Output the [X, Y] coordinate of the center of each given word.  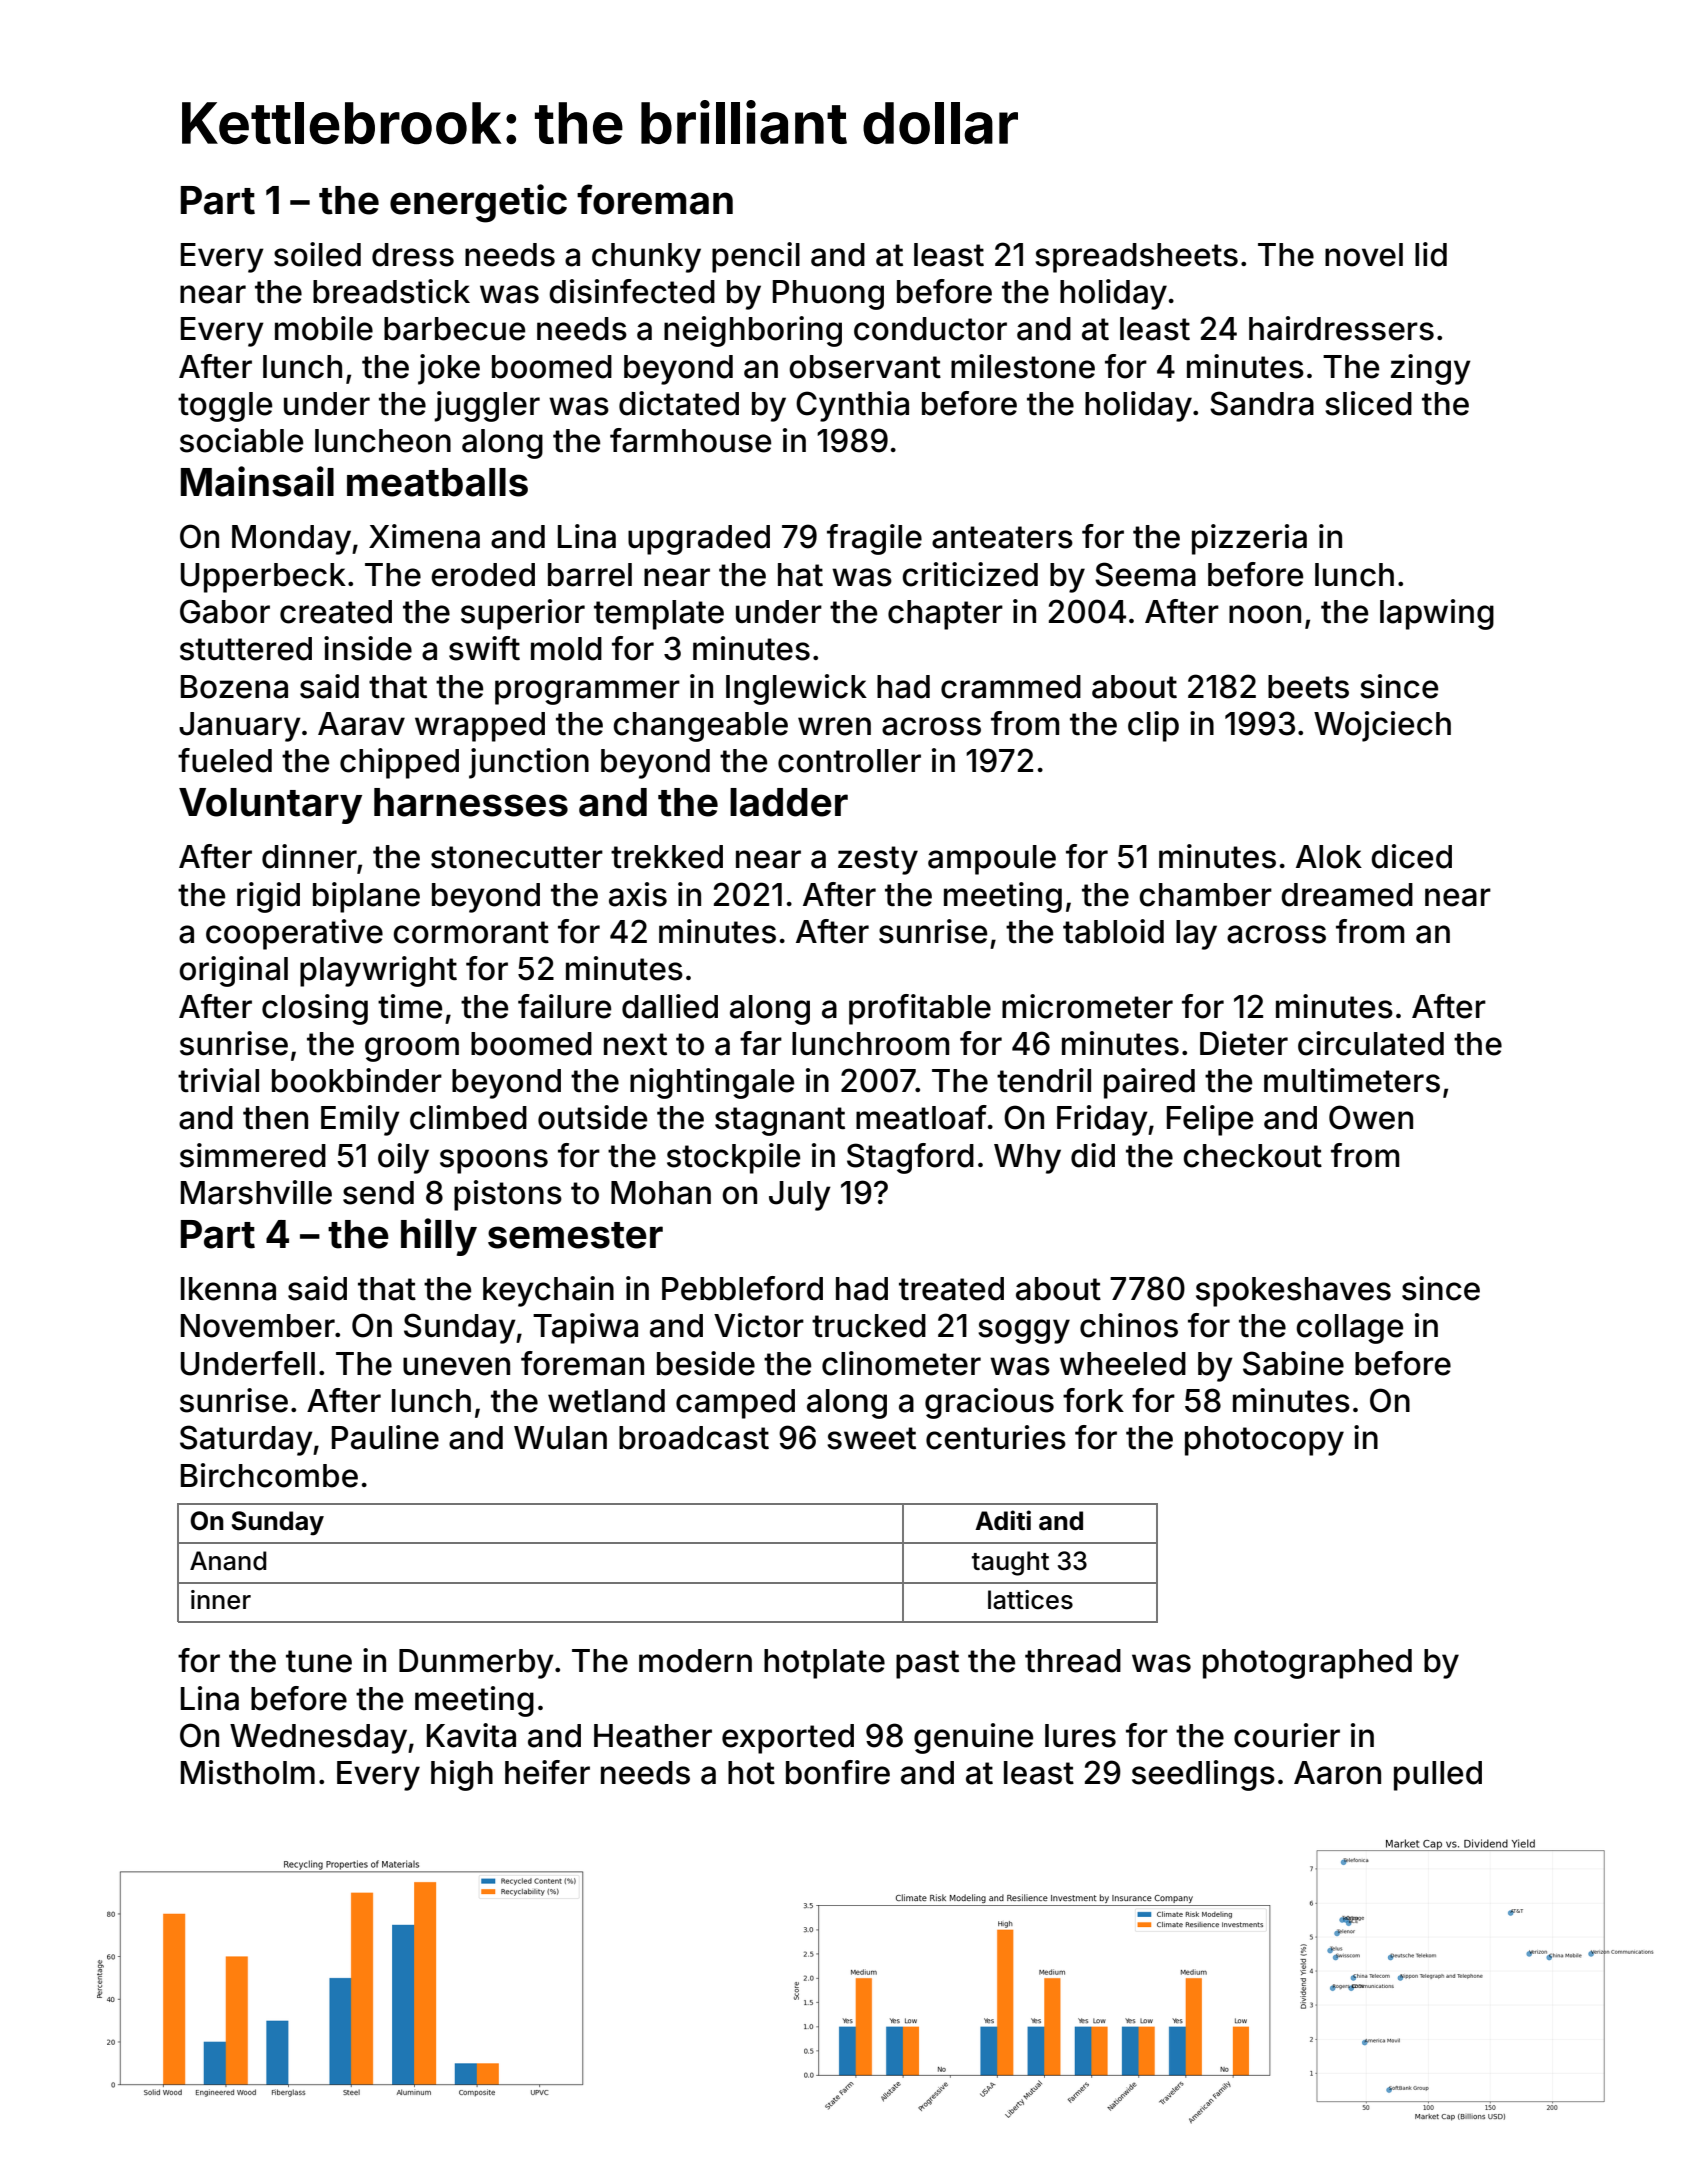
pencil [756, 257]
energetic [478, 203]
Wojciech [1382, 726]
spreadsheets [1136, 258]
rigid [268, 897]
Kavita [471, 1735]
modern [695, 1661]
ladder [789, 802]
